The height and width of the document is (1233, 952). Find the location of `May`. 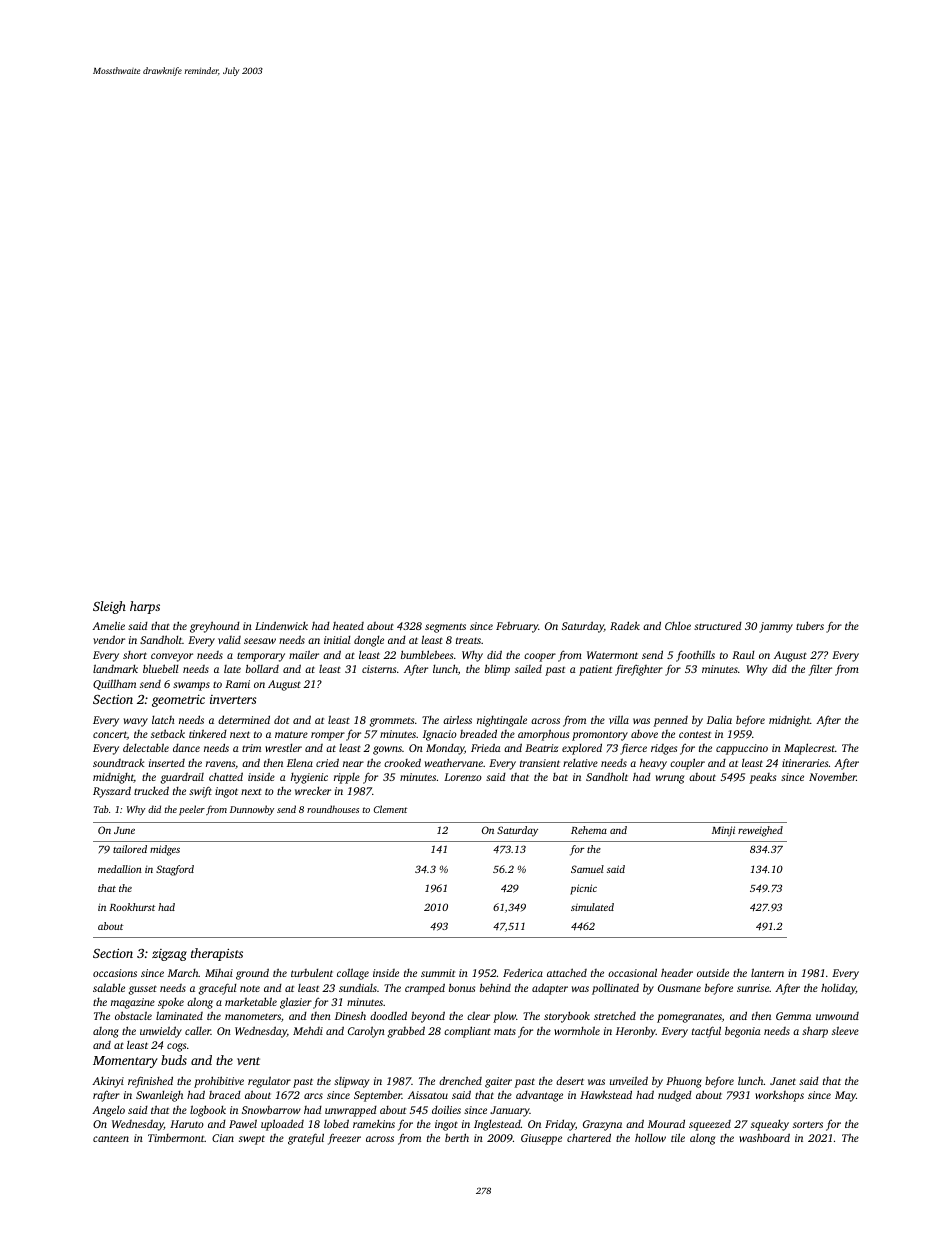

May is located at coordinates (845, 1096).
